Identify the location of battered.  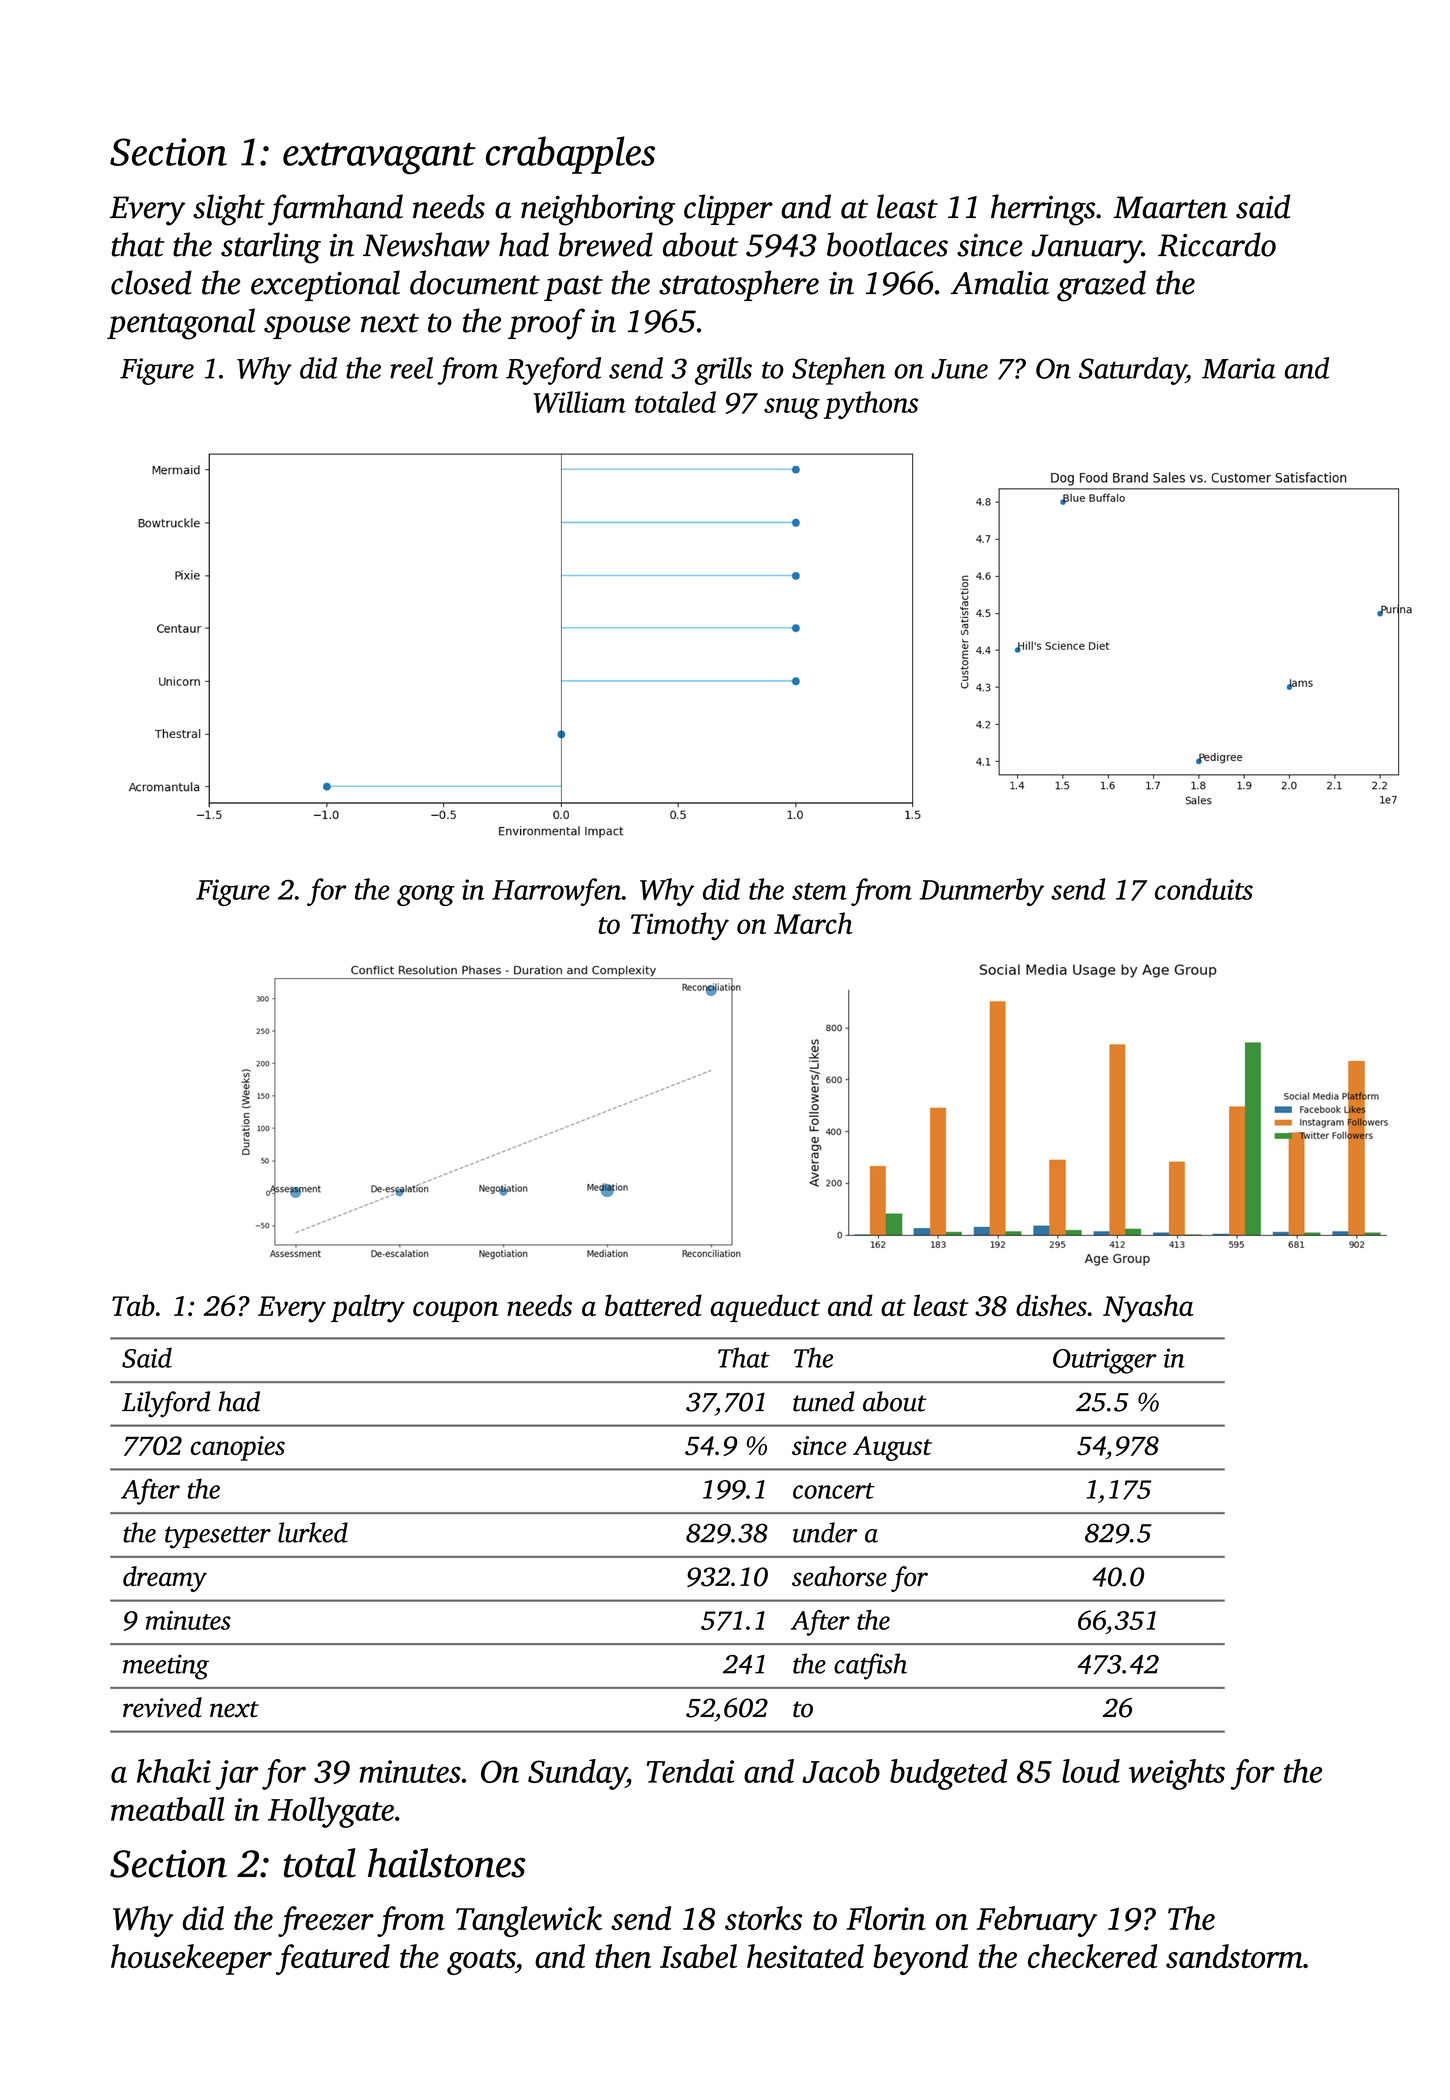
(653, 1305).
